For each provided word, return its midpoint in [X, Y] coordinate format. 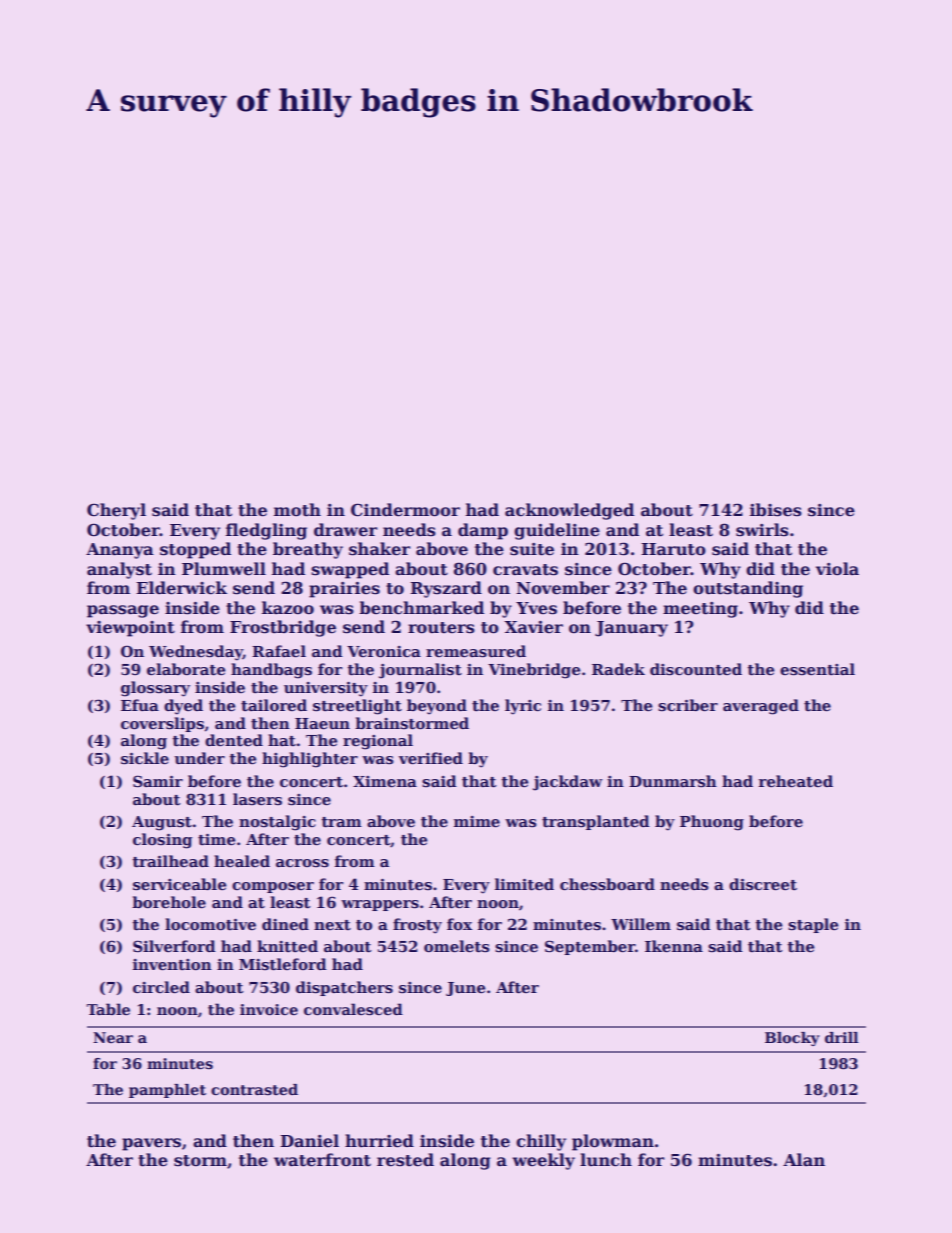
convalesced [353, 1009]
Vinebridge [534, 671]
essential [817, 669]
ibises [776, 510]
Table [108, 1009]
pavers [151, 1144]
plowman [613, 1142]
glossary [155, 689]
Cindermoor [405, 510]
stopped [195, 550]
